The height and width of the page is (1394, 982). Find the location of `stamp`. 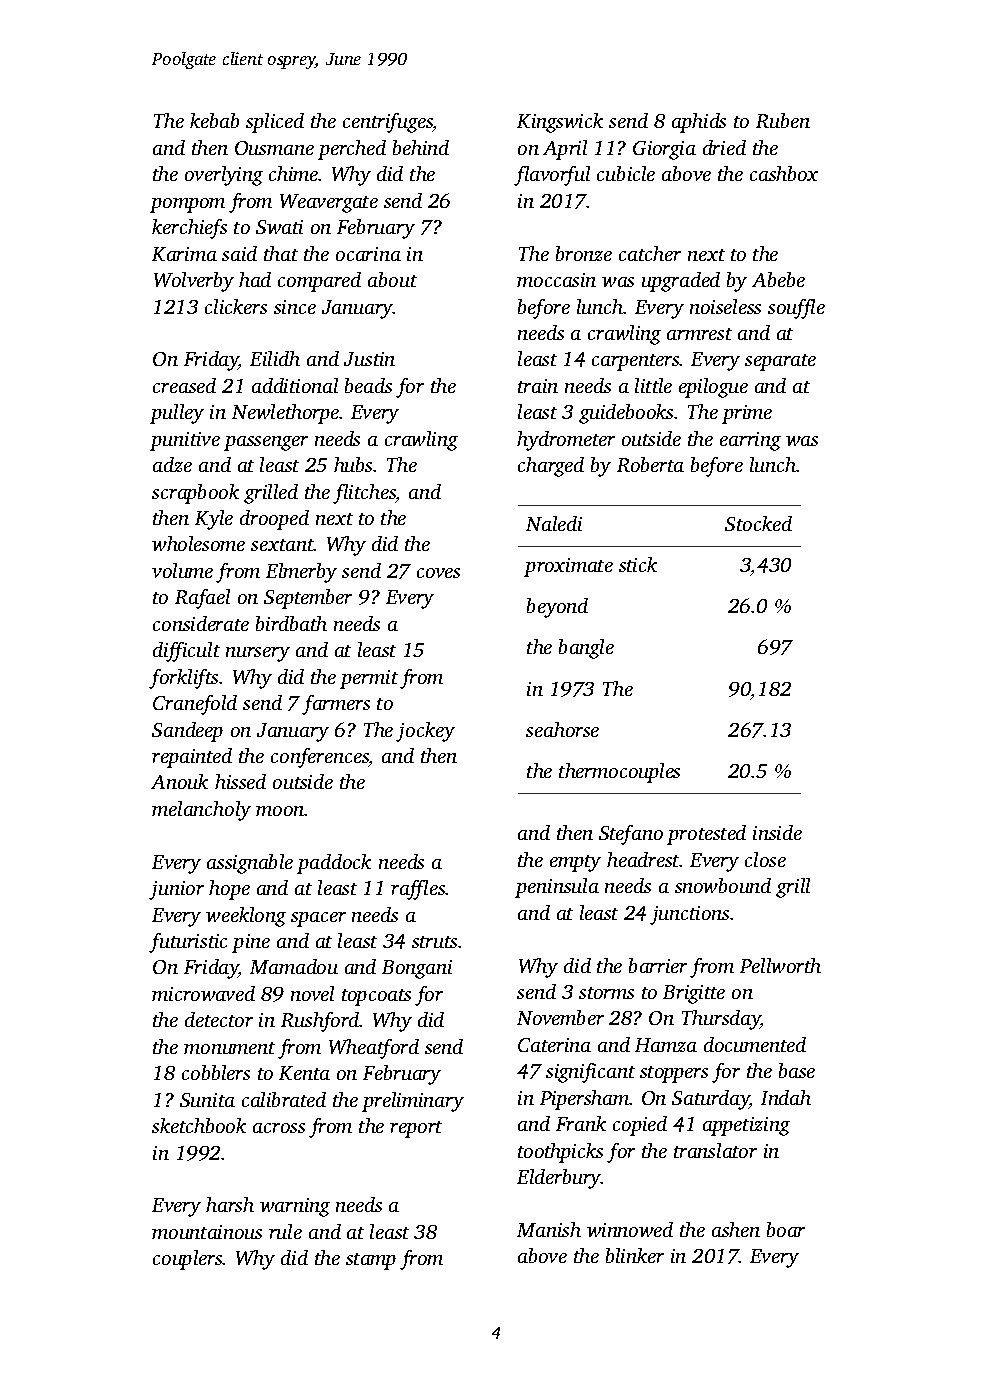

stamp is located at coordinates (371, 1261).
